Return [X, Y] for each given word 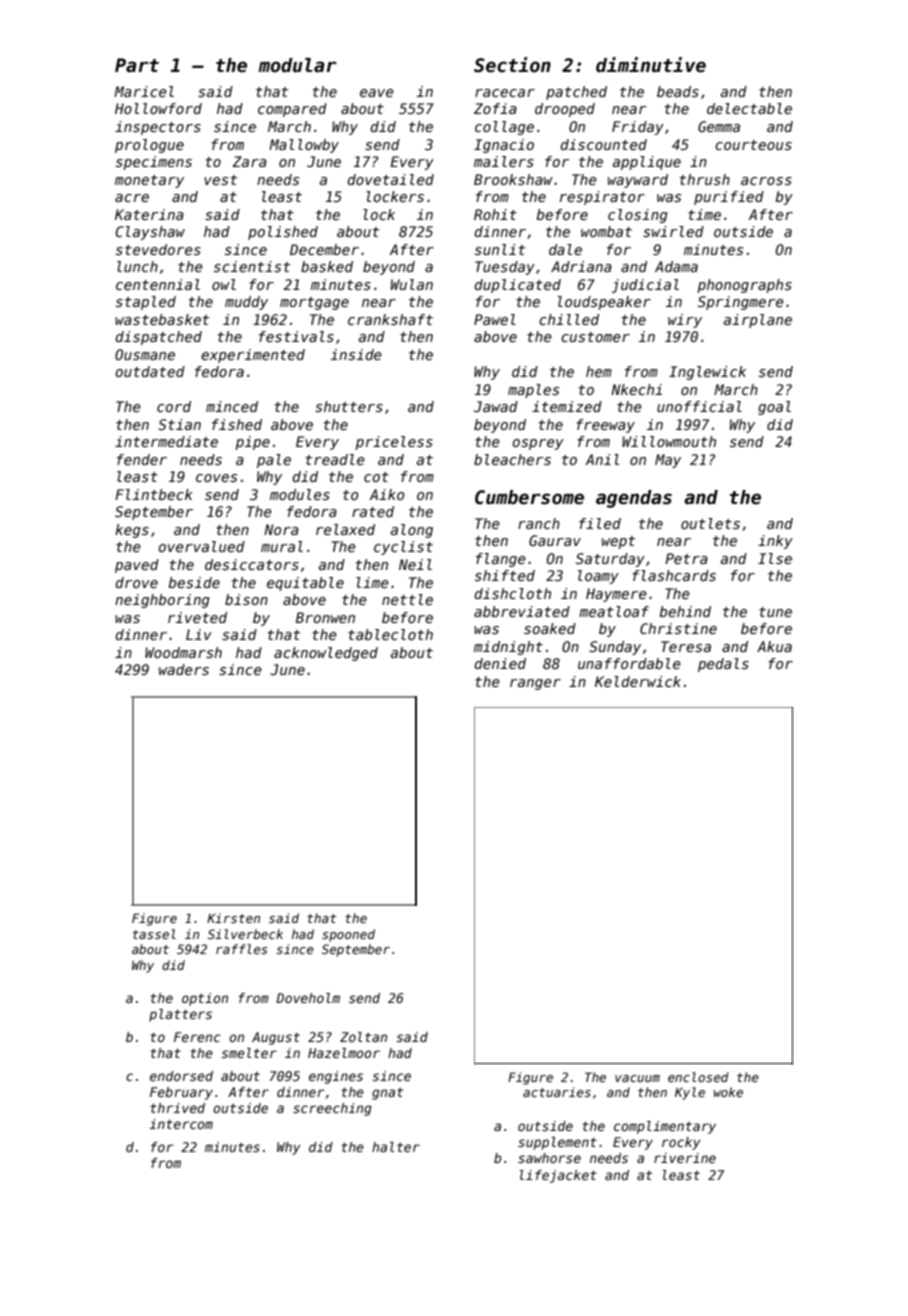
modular [297, 65]
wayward [638, 181]
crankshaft [390, 319]
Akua [774, 646]
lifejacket [558, 1176]
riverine [685, 1158]
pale [274, 461]
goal [774, 408]
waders [184, 669]
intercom [181, 1124]
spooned [348, 935]
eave [377, 93]
